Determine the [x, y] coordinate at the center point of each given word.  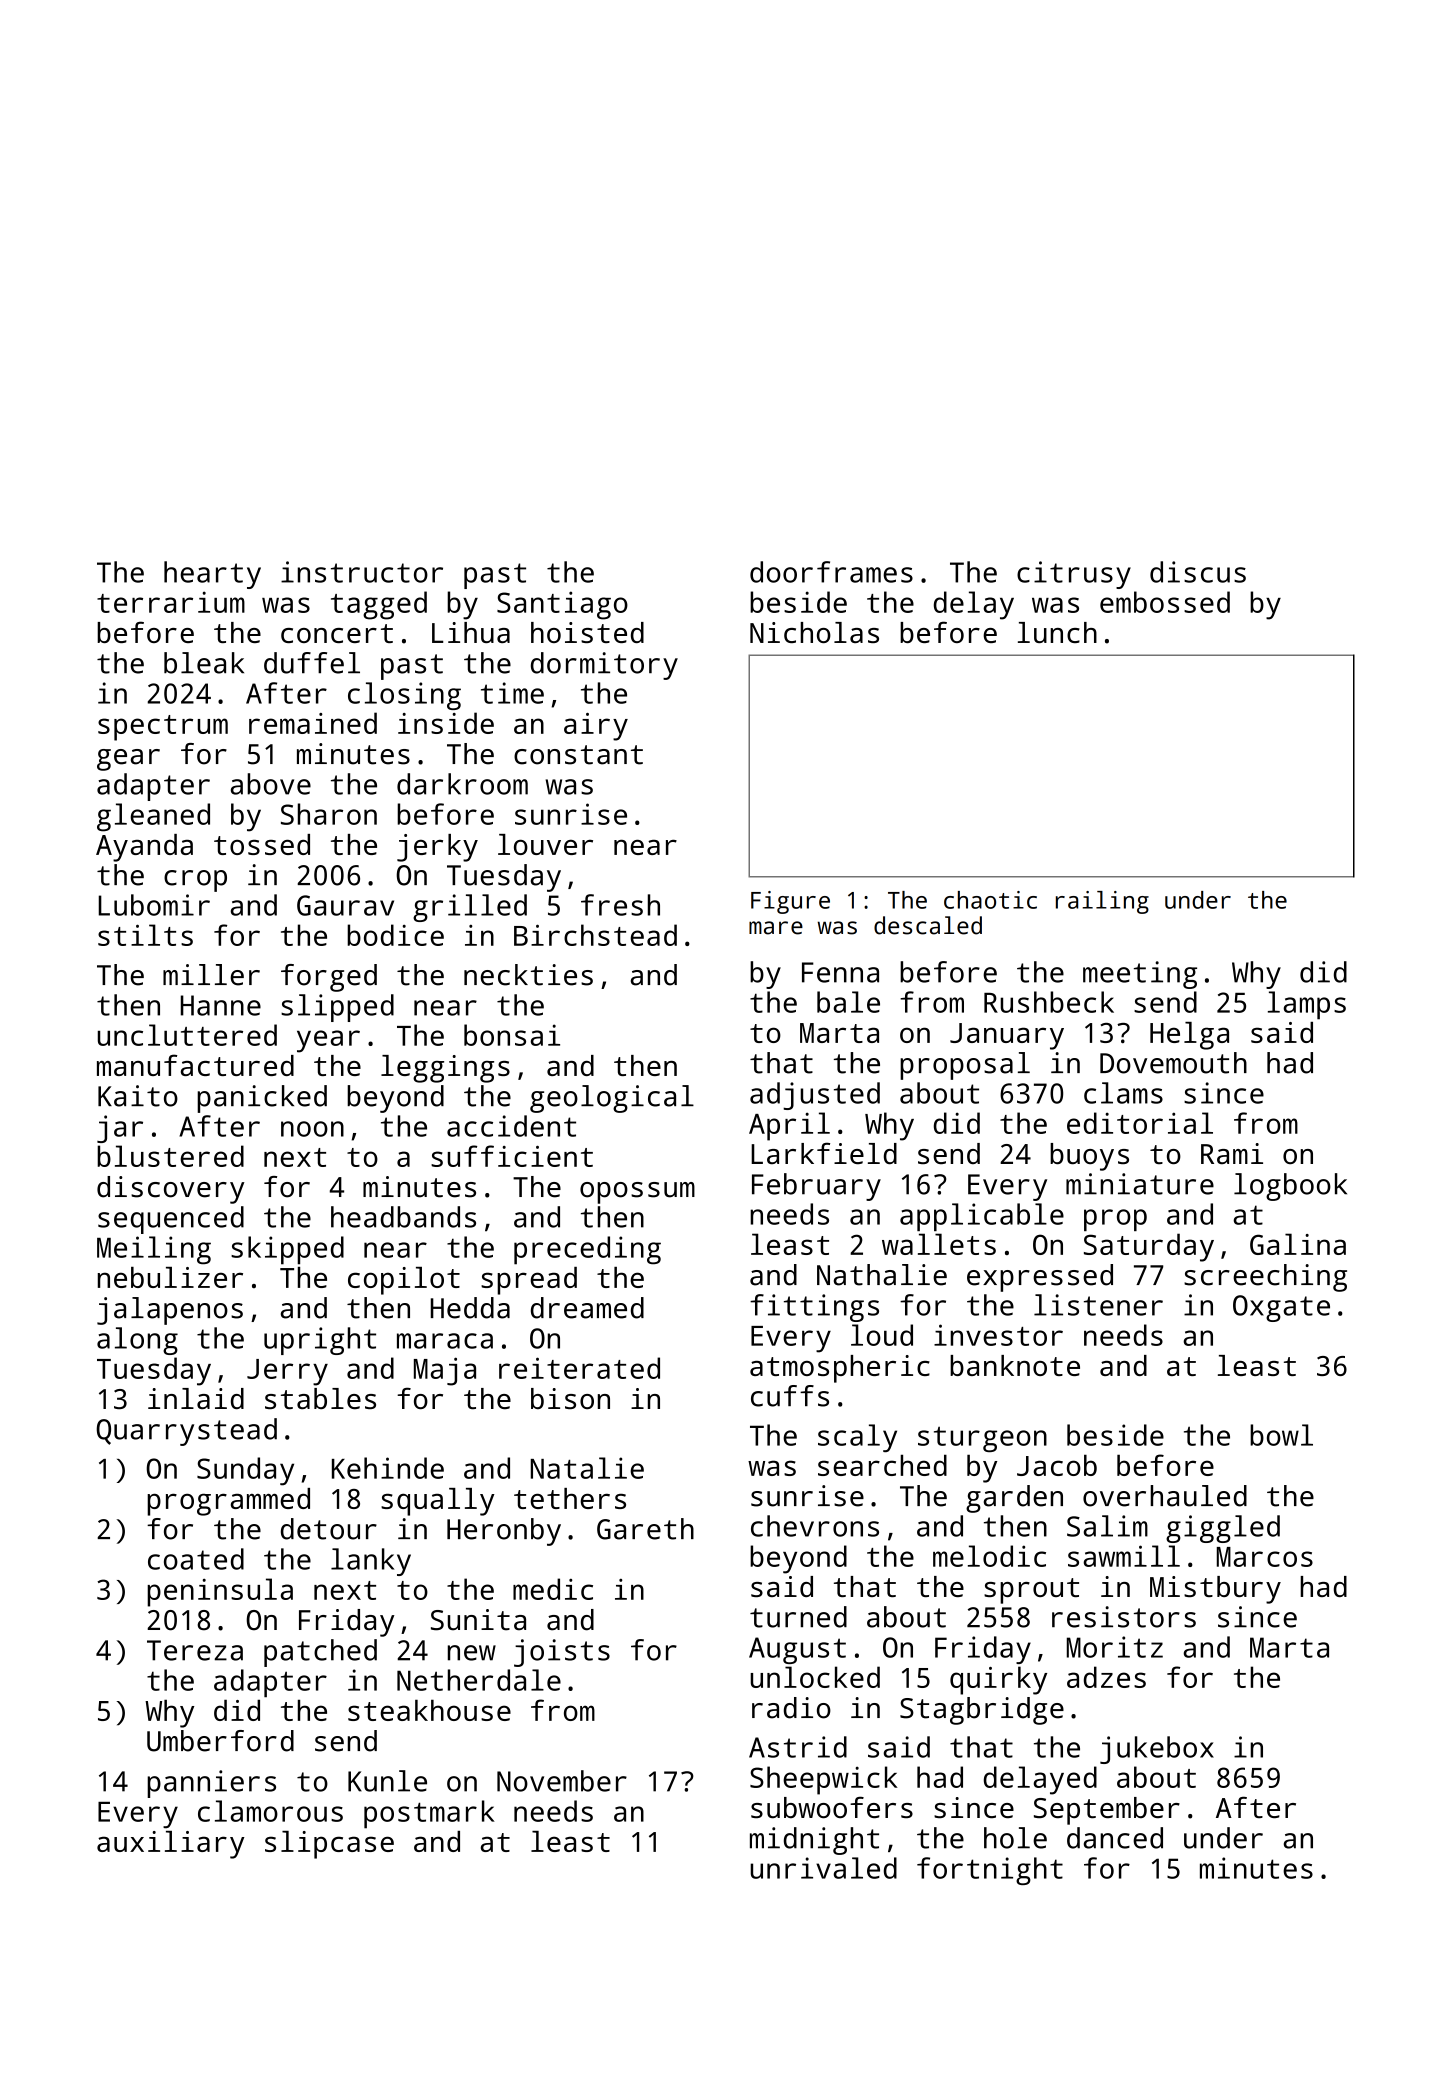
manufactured [195, 1065]
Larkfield [824, 1153]
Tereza [195, 1650]
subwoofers [832, 1807]
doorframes [831, 572]
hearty [212, 575]
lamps [1307, 1005]
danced [1115, 1838]
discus [1198, 572]
